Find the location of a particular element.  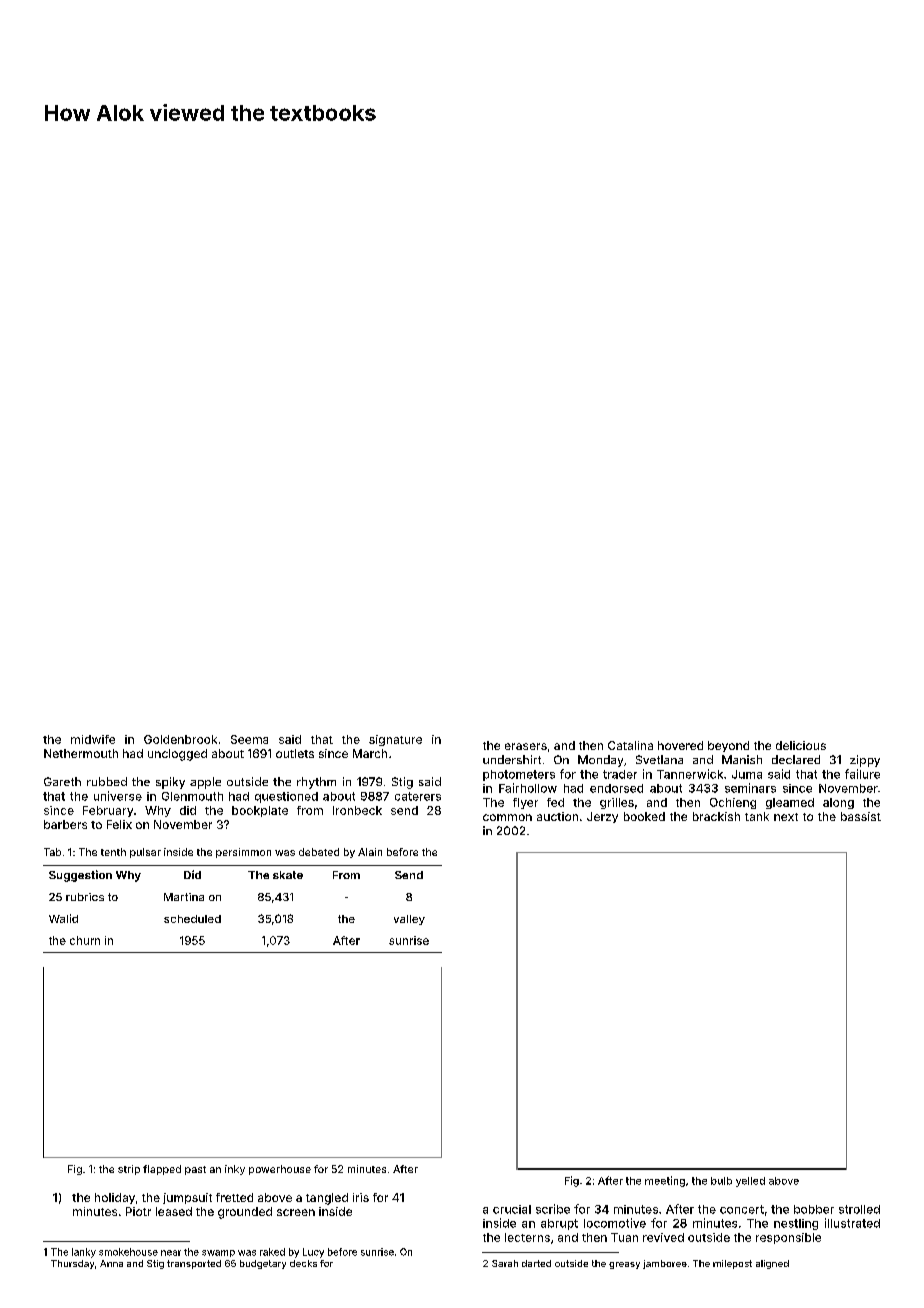

darted is located at coordinates (536, 1263).
